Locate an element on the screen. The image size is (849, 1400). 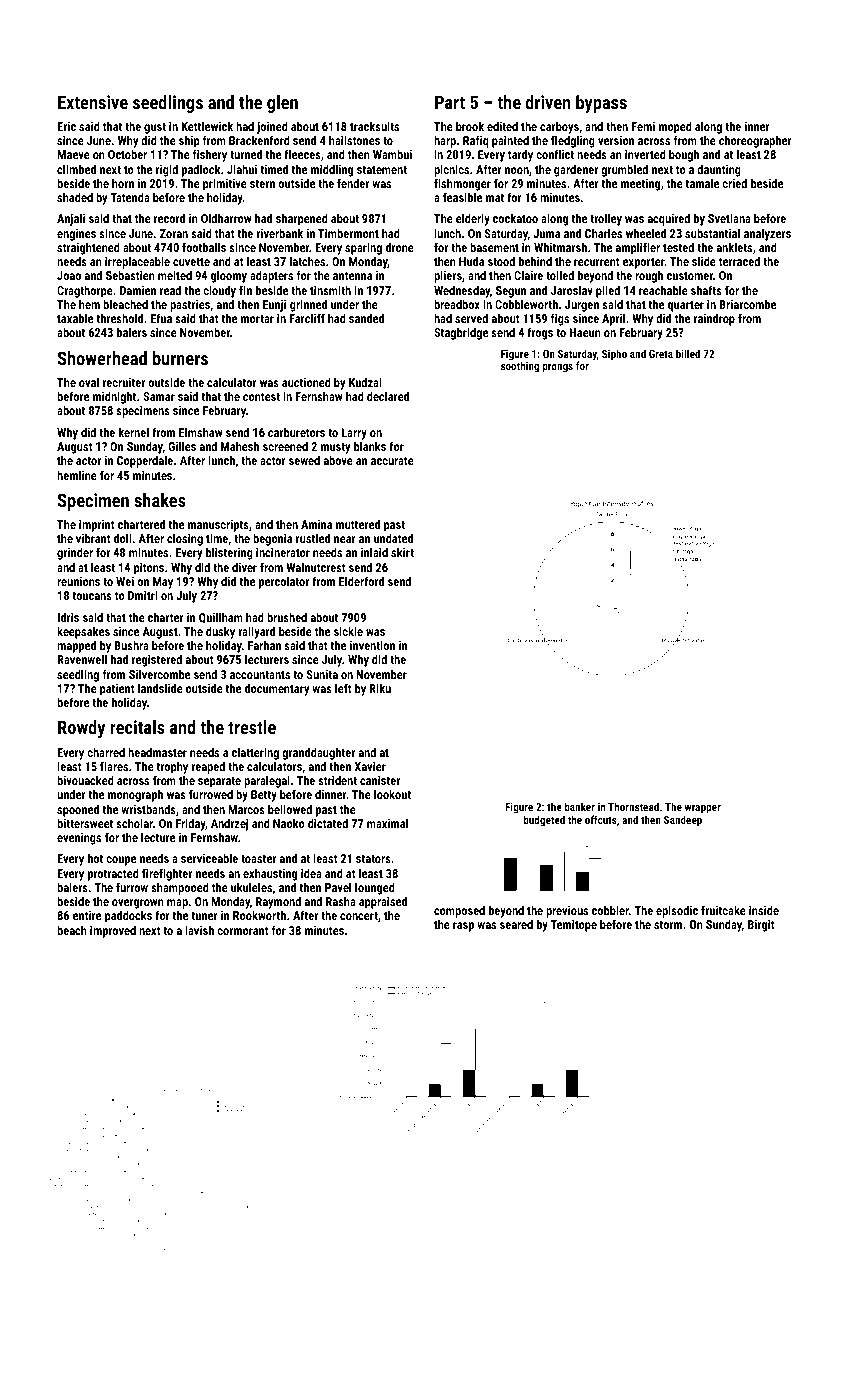
shakes is located at coordinates (160, 500).
